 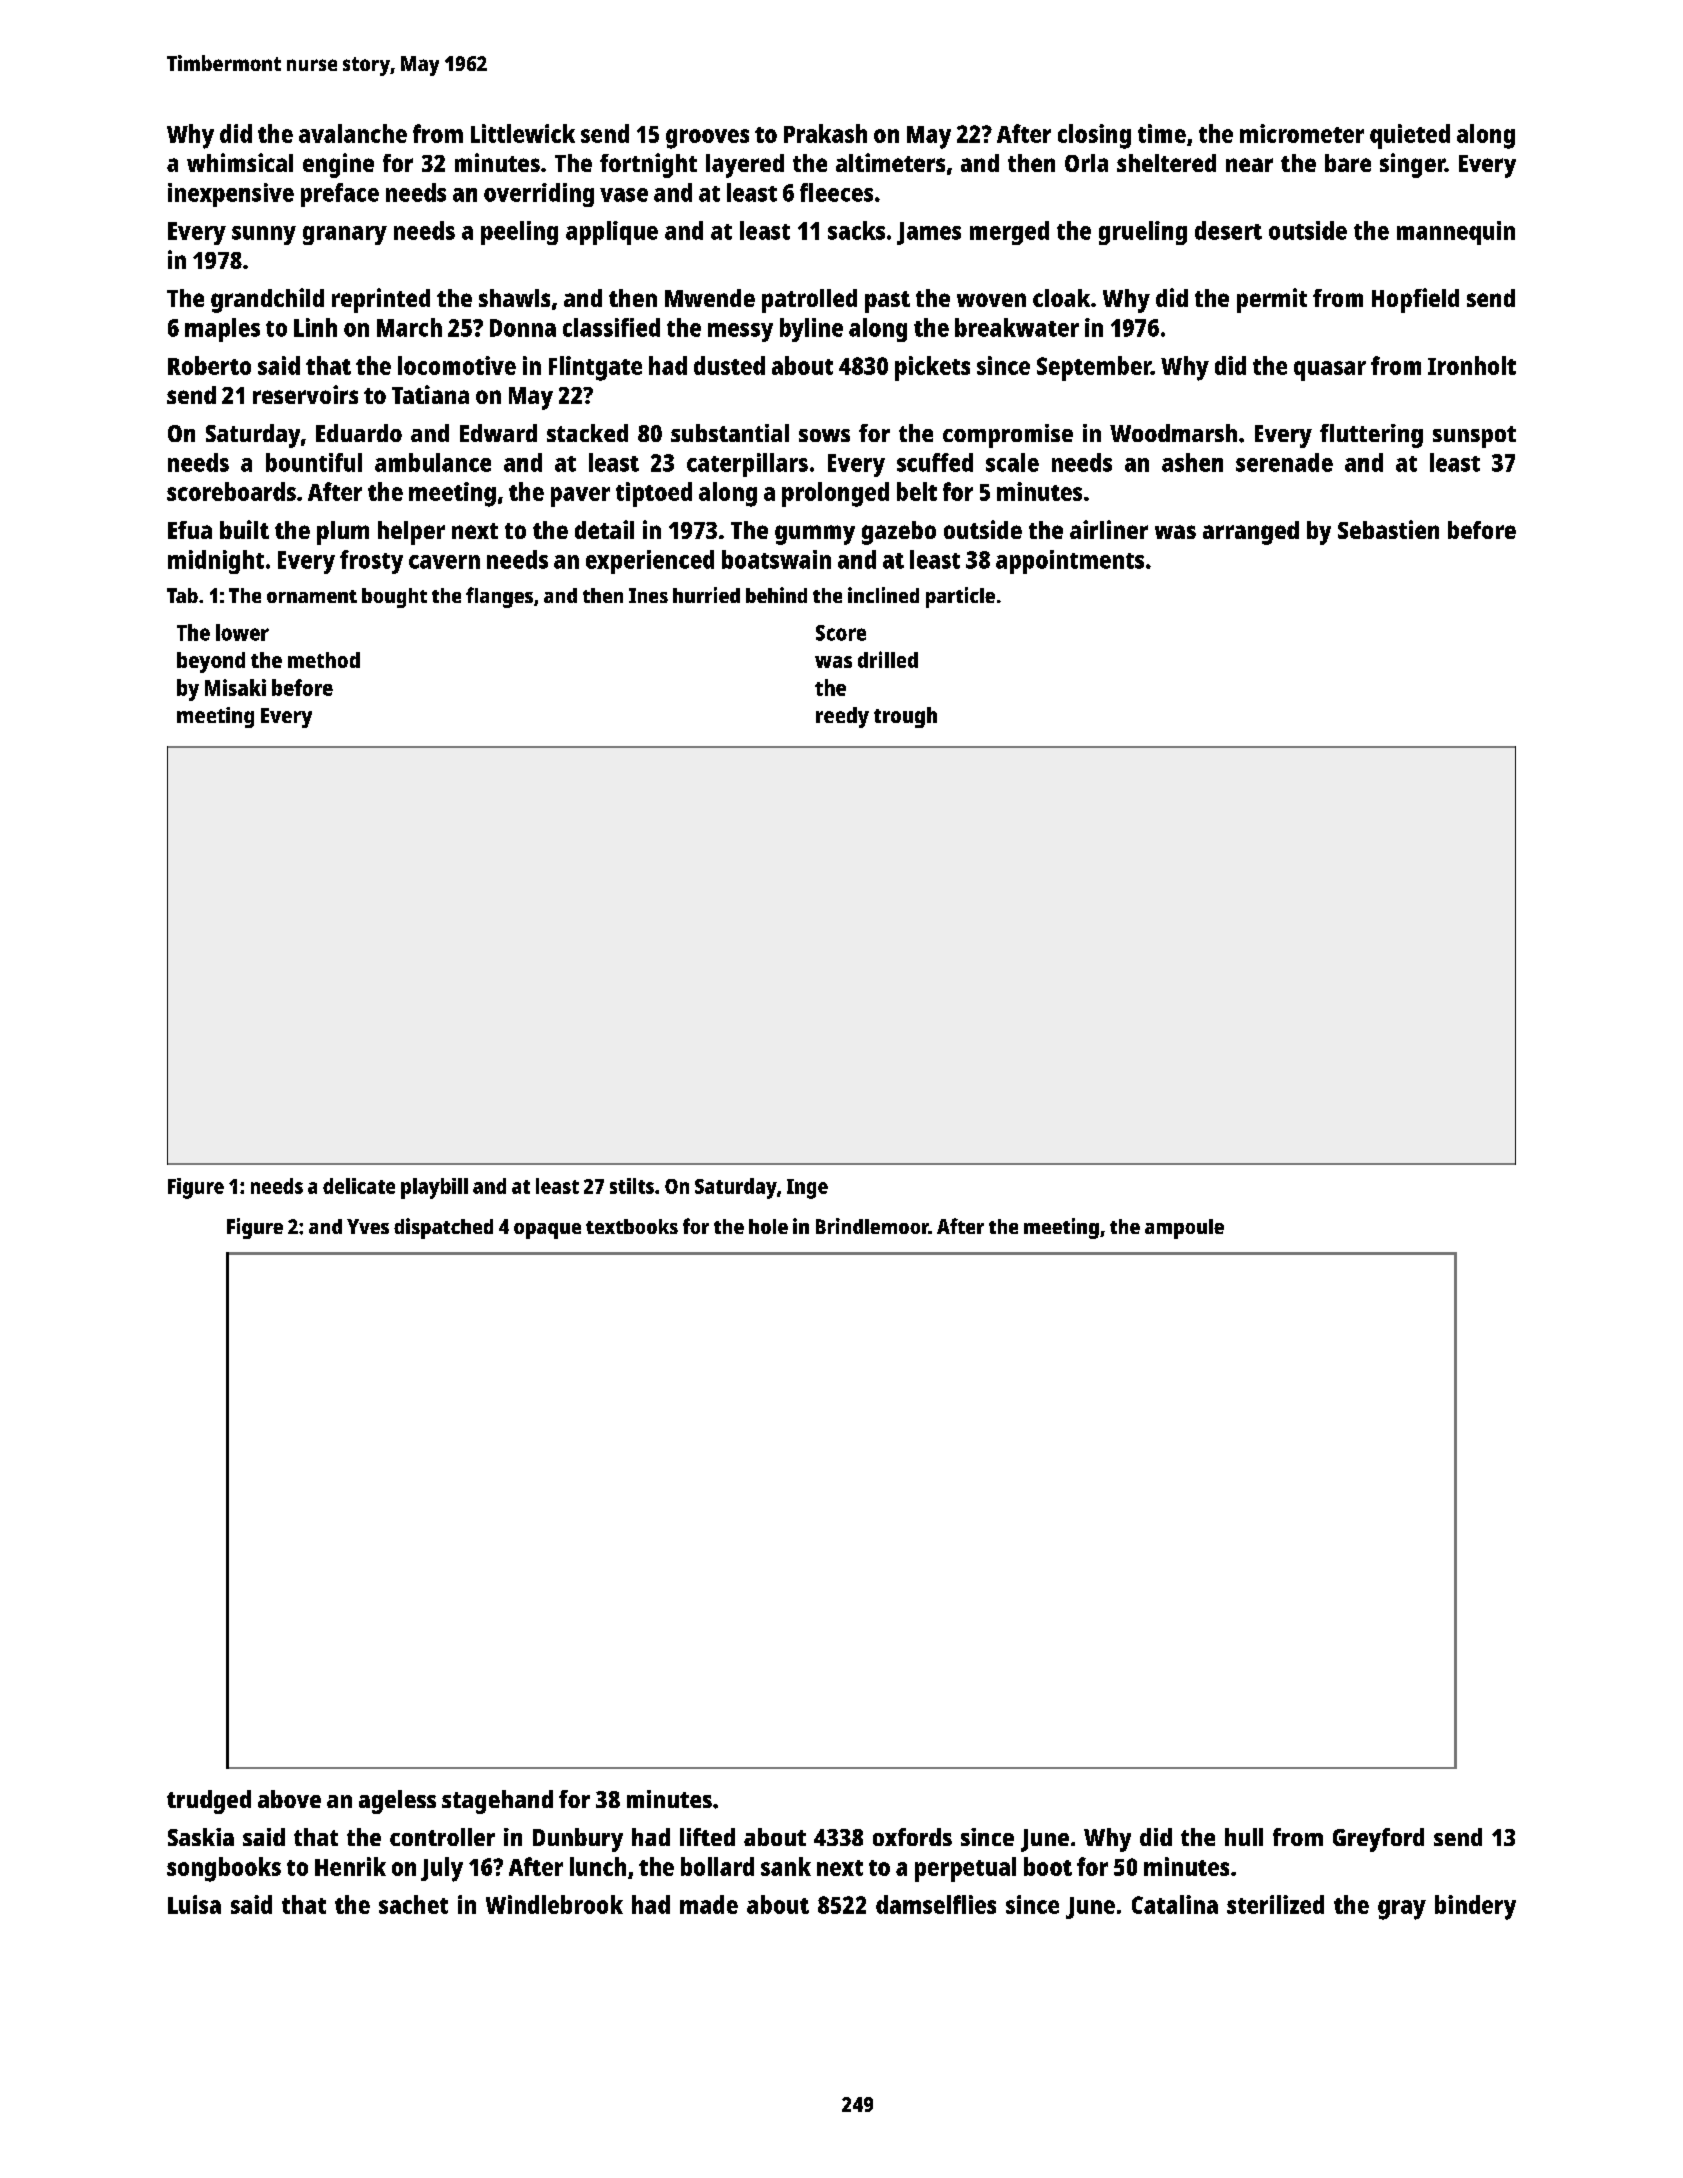 I want to click on trough, so click(x=905, y=717).
